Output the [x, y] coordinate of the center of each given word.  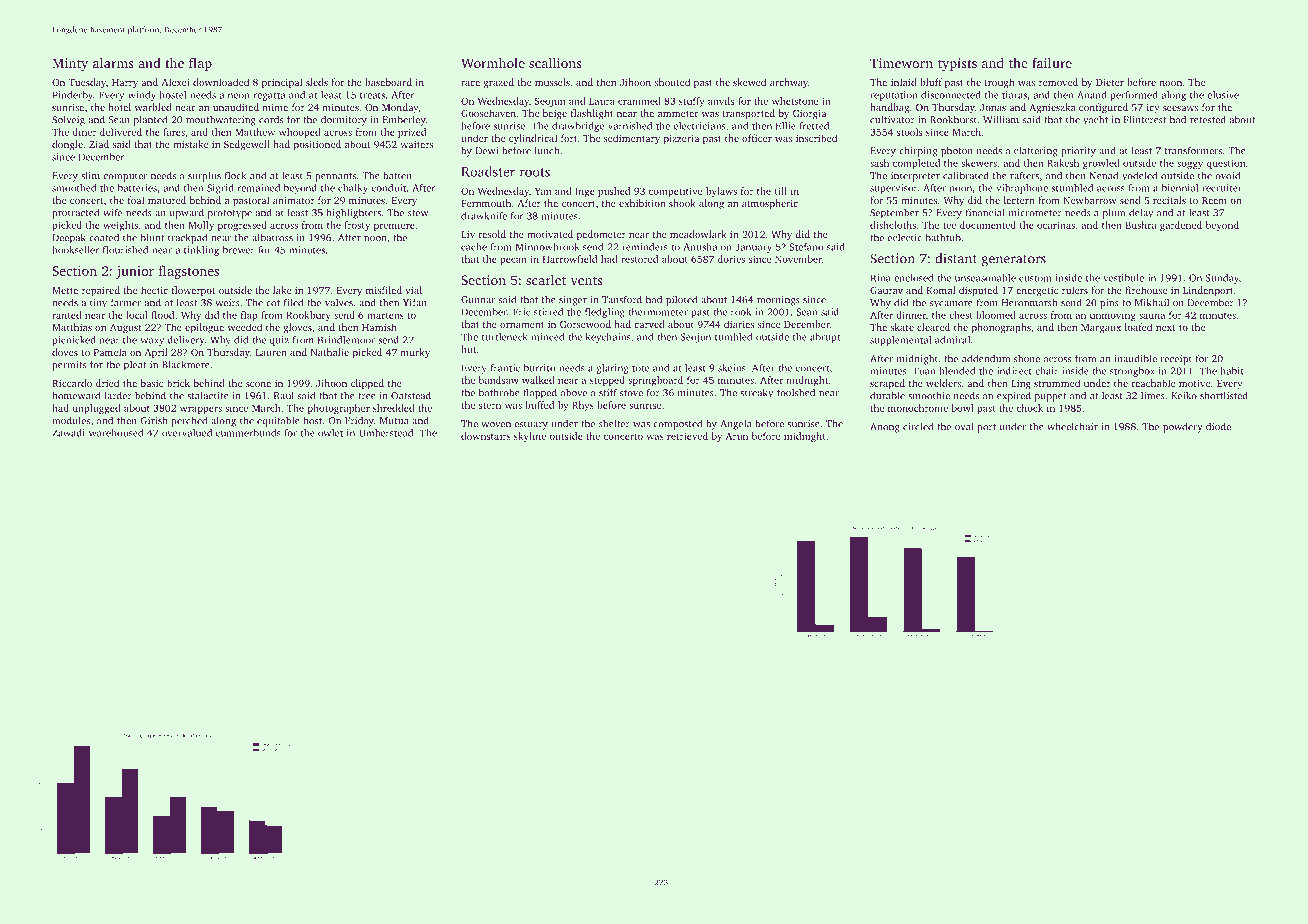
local [136, 315]
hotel [119, 107]
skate [902, 327]
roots [535, 172]
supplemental [900, 341]
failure [1052, 63]
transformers [1193, 150]
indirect [1014, 371]
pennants [335, 177]
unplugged [97, 409]
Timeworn [901, 63]
